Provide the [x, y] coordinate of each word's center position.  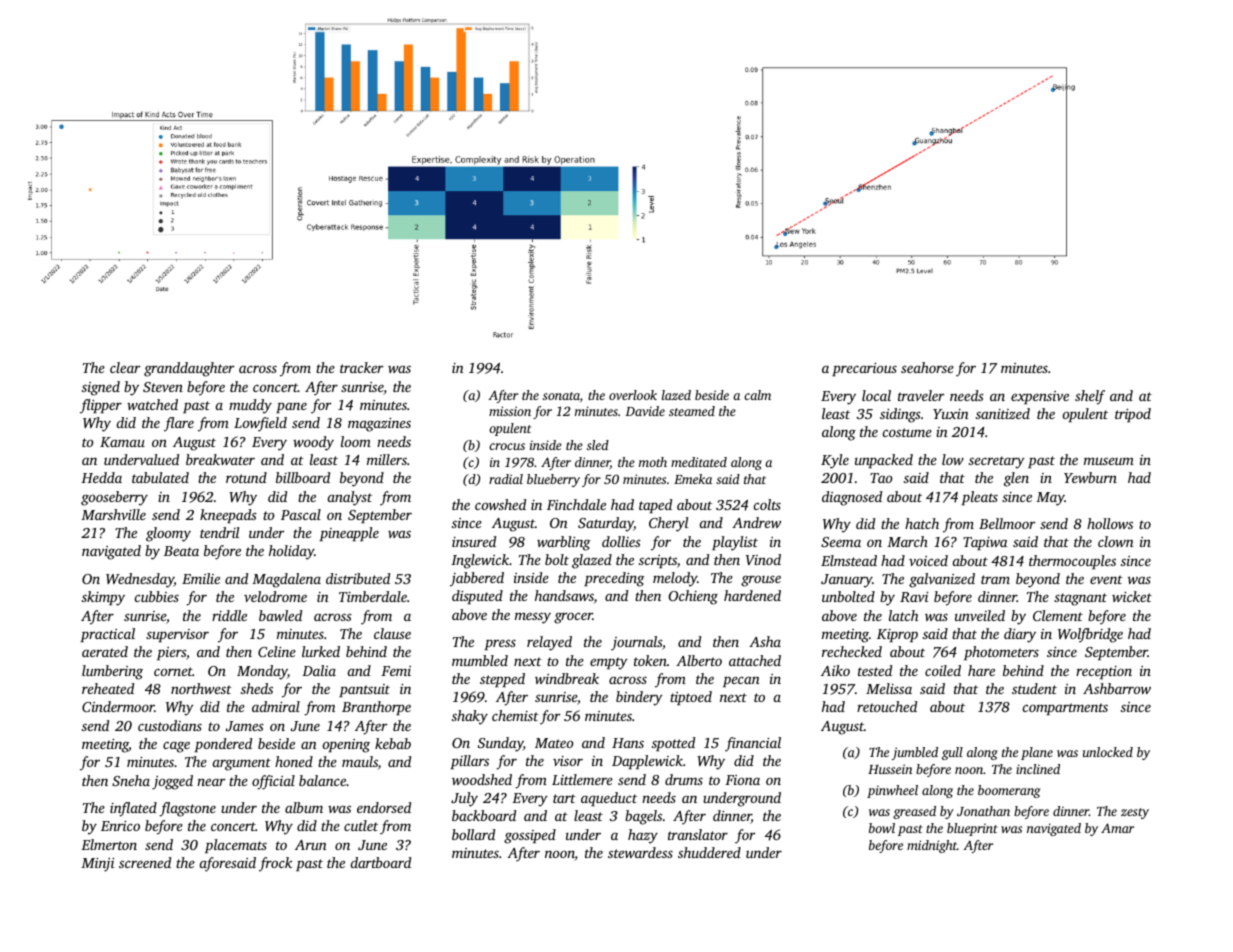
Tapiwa [985, 543]
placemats [236, 846]
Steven [163, 387]
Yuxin [951, 414]
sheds [257, 688]
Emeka [693, 479]
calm [757, 395]
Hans [628, 743]
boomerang [1009, 791]
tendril [219, 532]
